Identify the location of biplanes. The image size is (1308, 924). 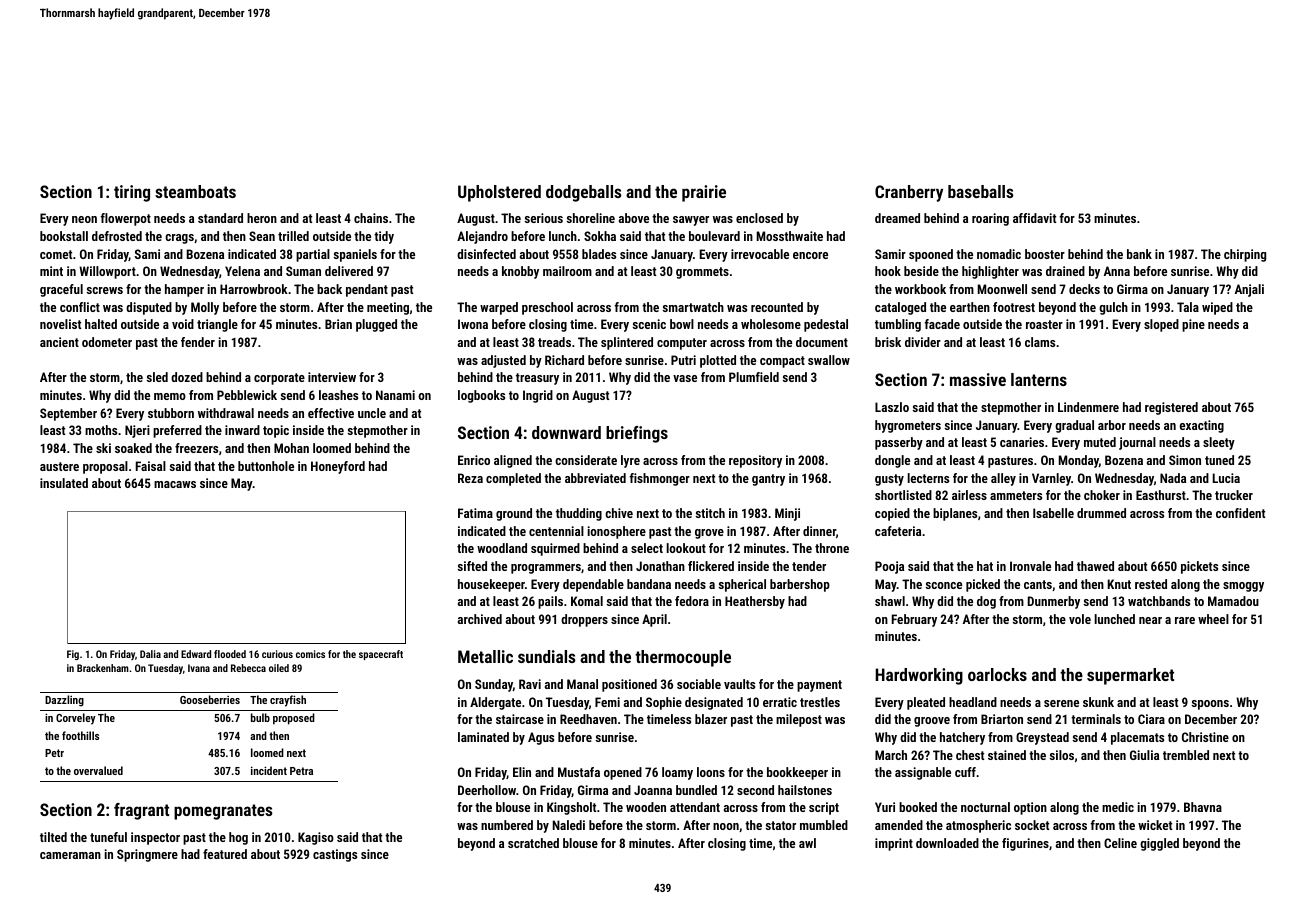
(955, 514).
